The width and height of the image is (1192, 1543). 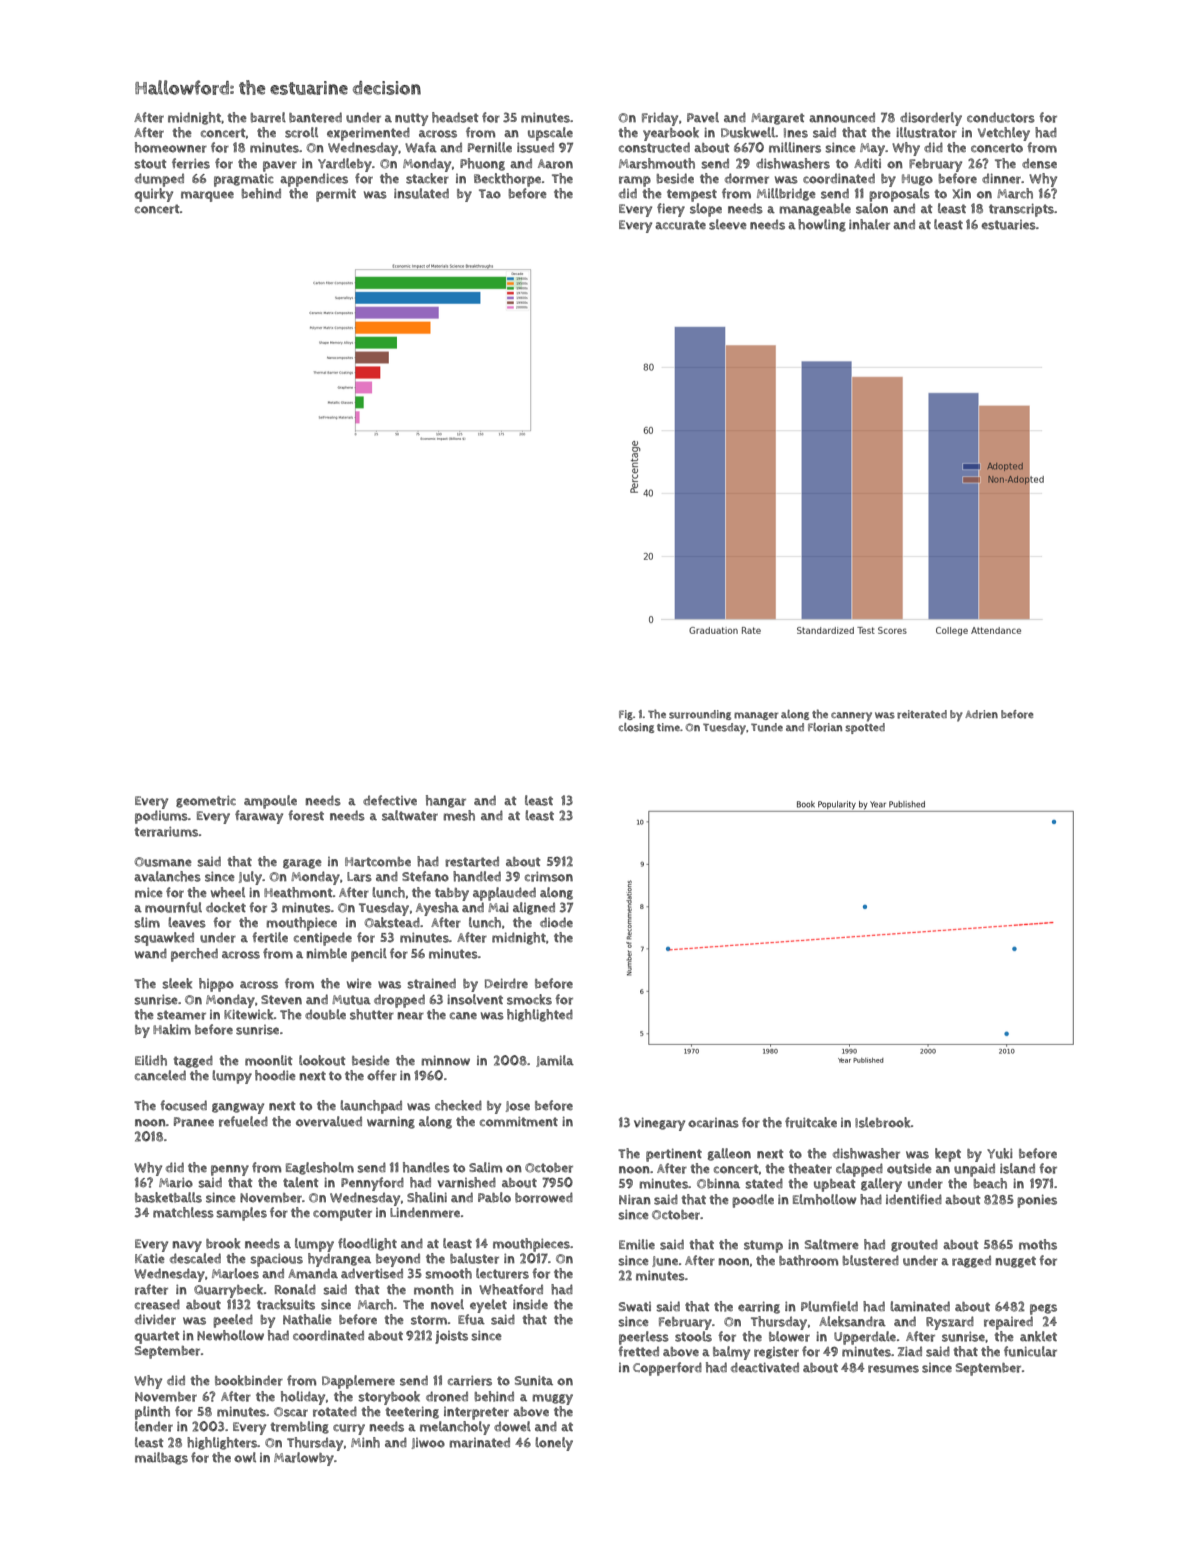 What do you see at coordinates (1008, 225) in the image?
I see `estuaries` at bounding box center [1008, 225].
